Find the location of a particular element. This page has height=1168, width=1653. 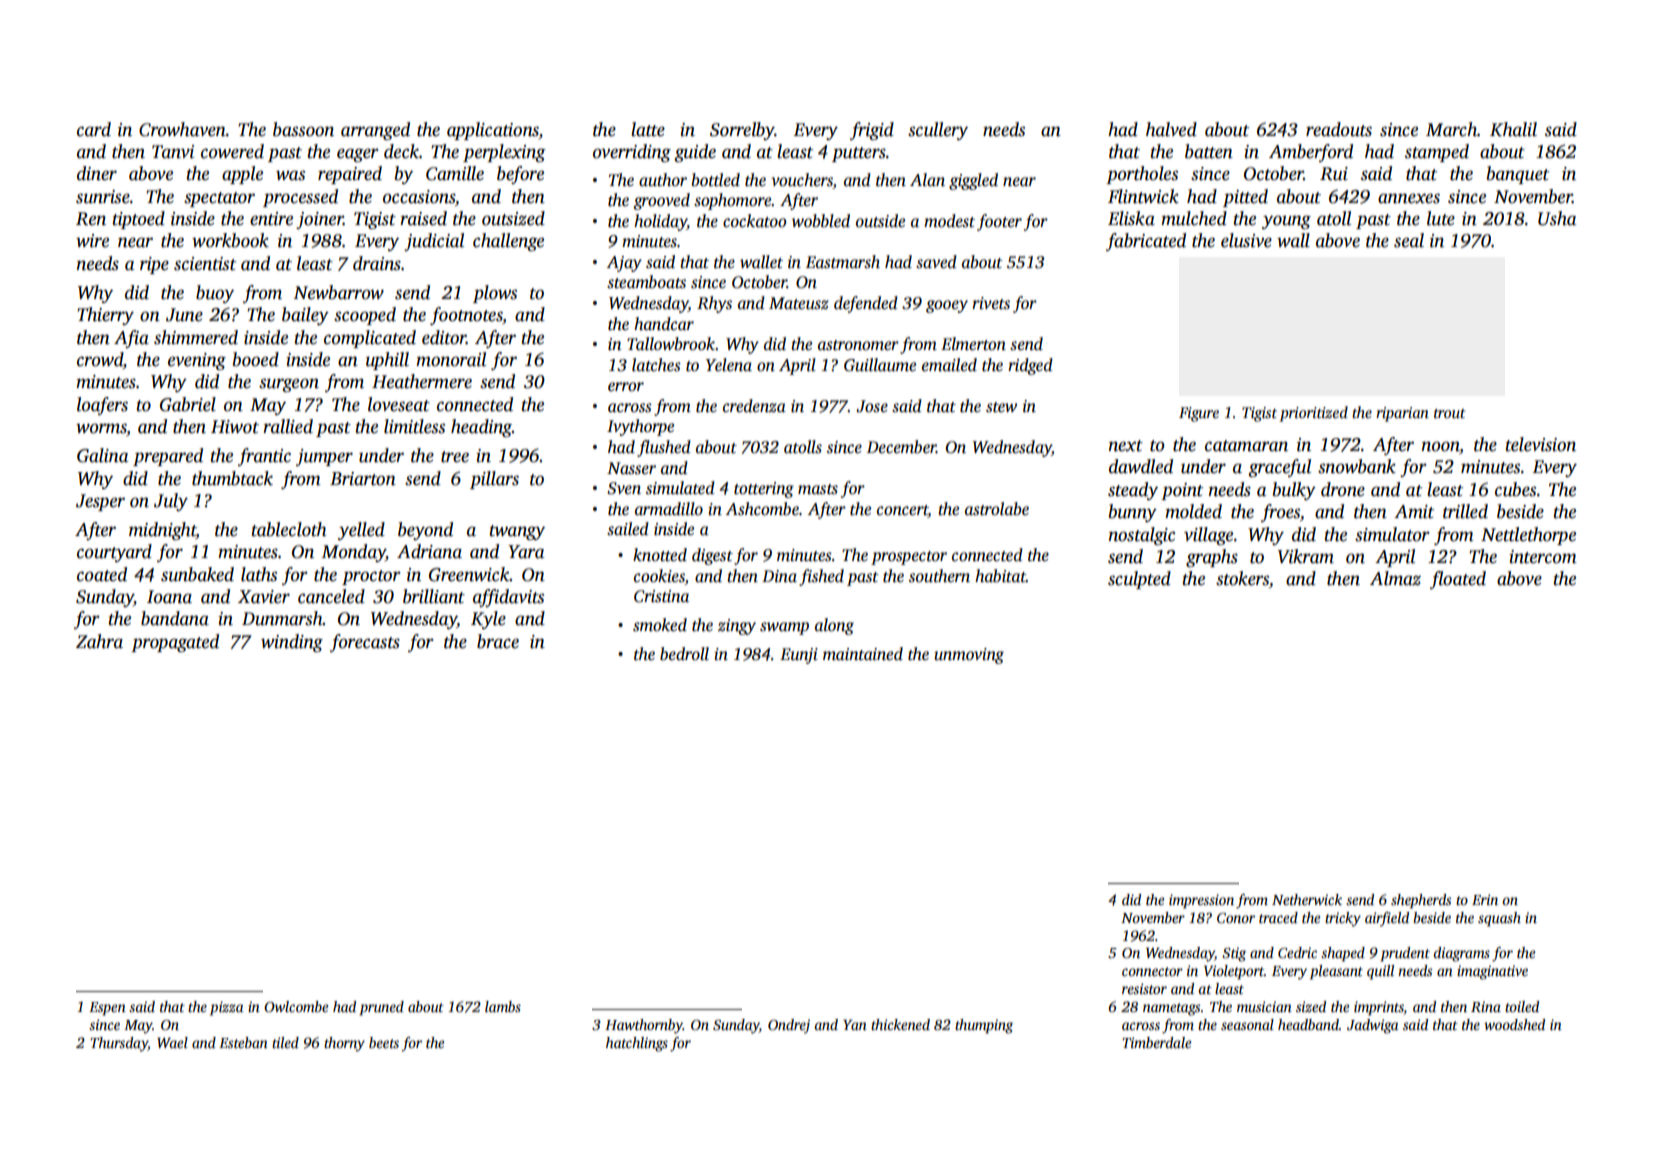

Crowhaven is located at coordinates (182, 129).
